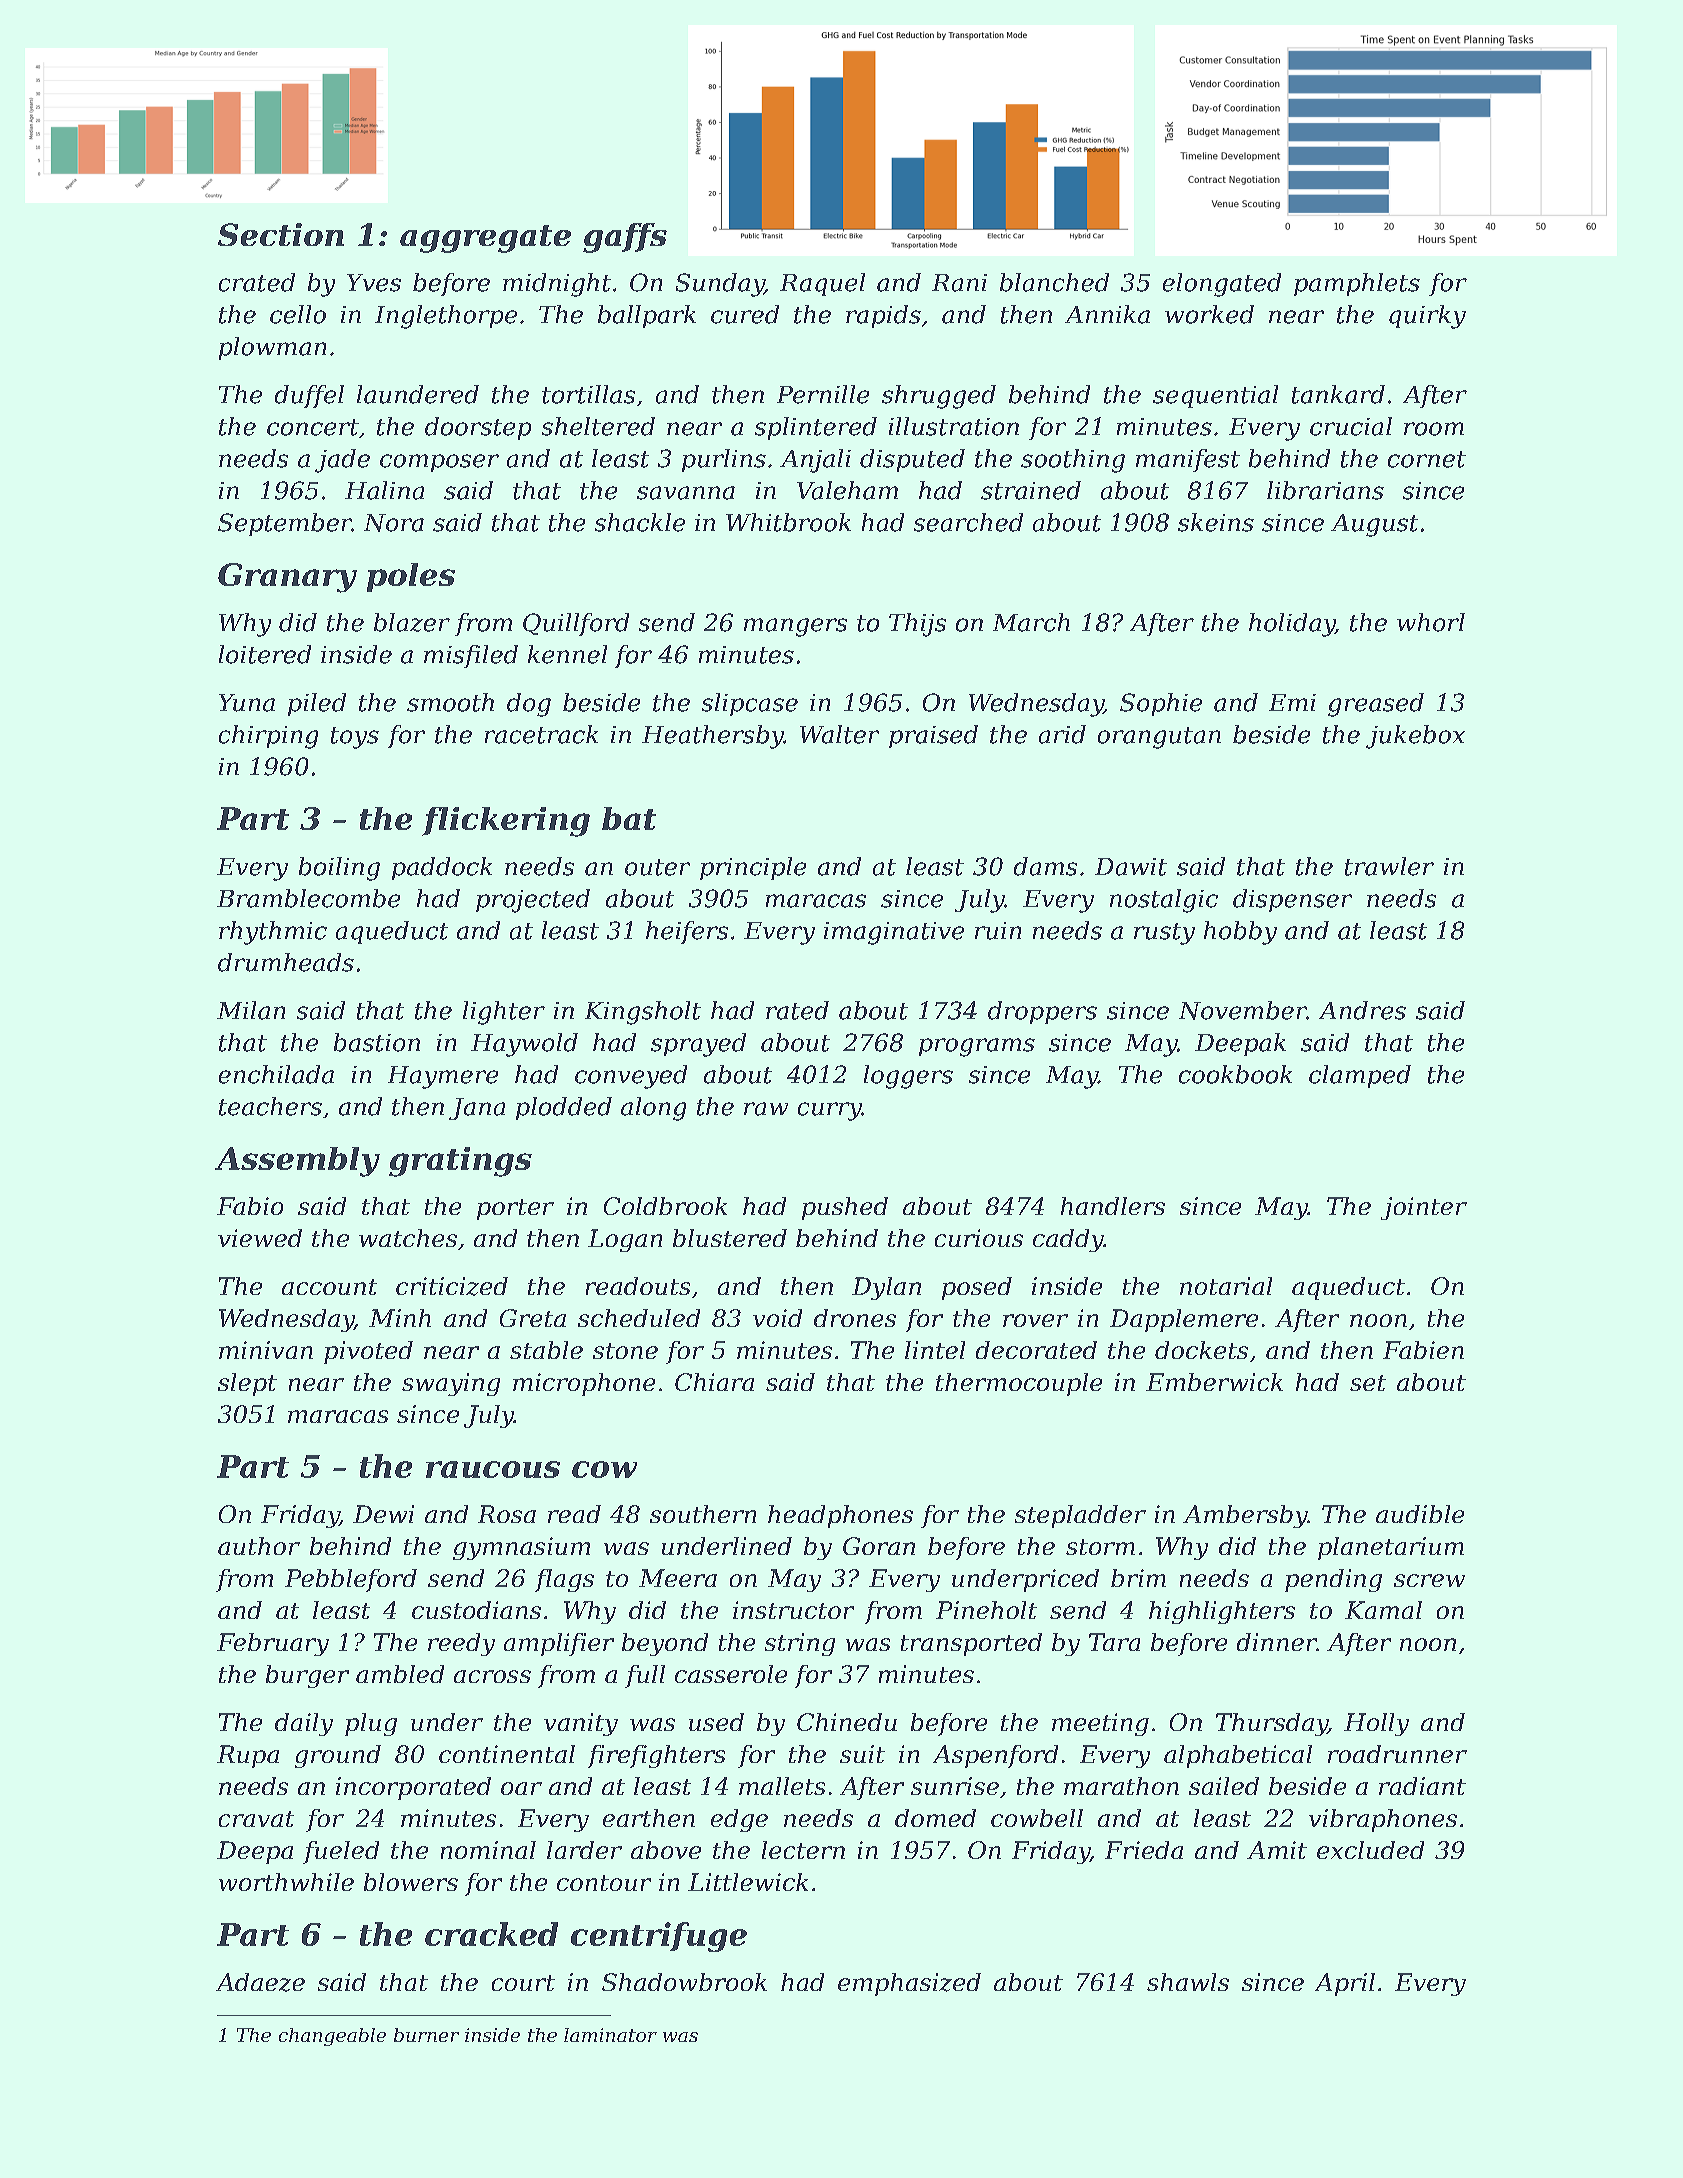 This screenshot has width=1683, height=2178. Describe the element at coordinates (979, 1238) in the screenshot. I see `curious` at that location.
